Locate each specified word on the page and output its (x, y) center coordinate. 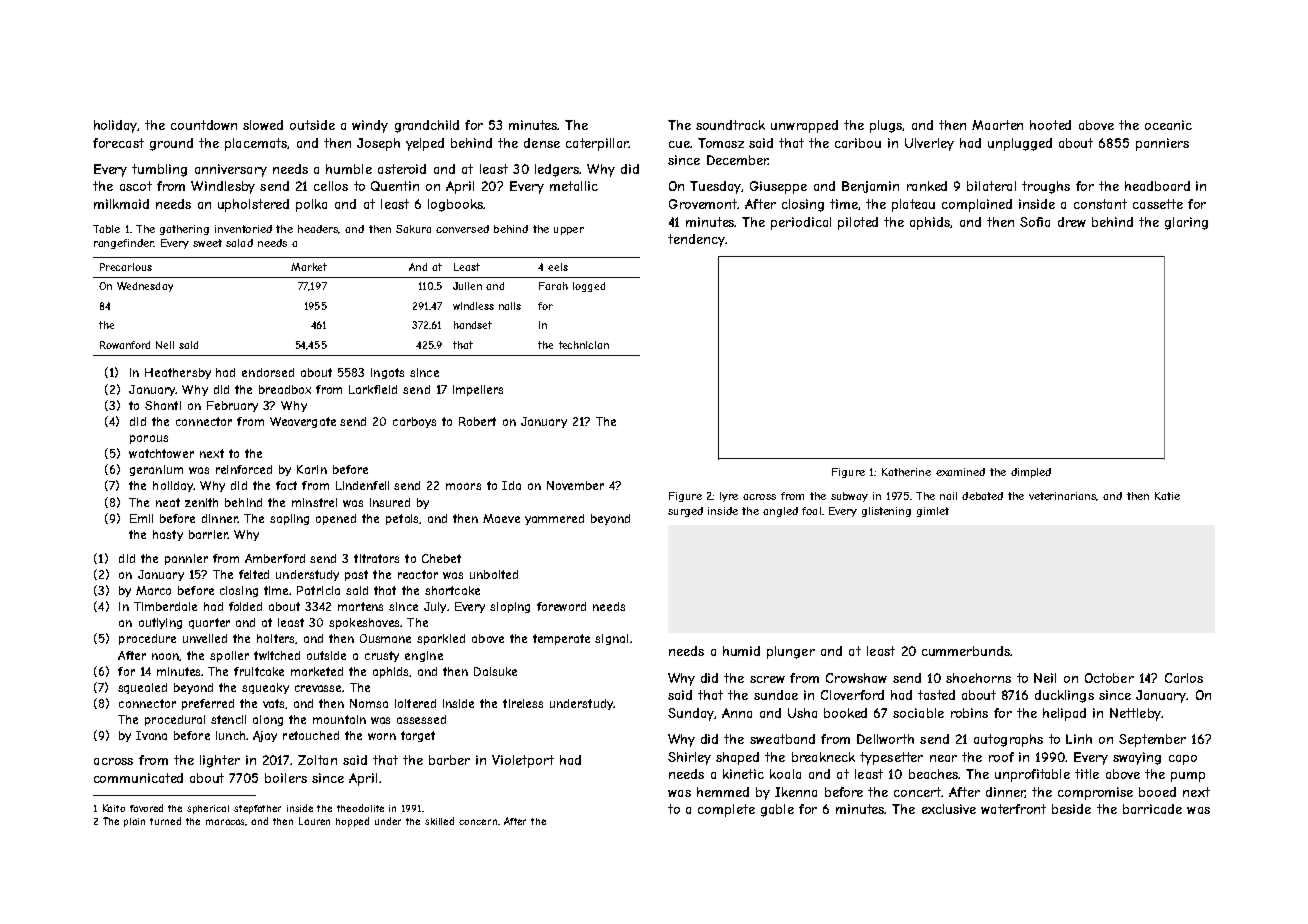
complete (726, 810)
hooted (1050, 125)
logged (589, 287)
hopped (352, 822)
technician (584, 345)
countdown (204, 125)
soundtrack (730, 125)
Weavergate (303, 422)
